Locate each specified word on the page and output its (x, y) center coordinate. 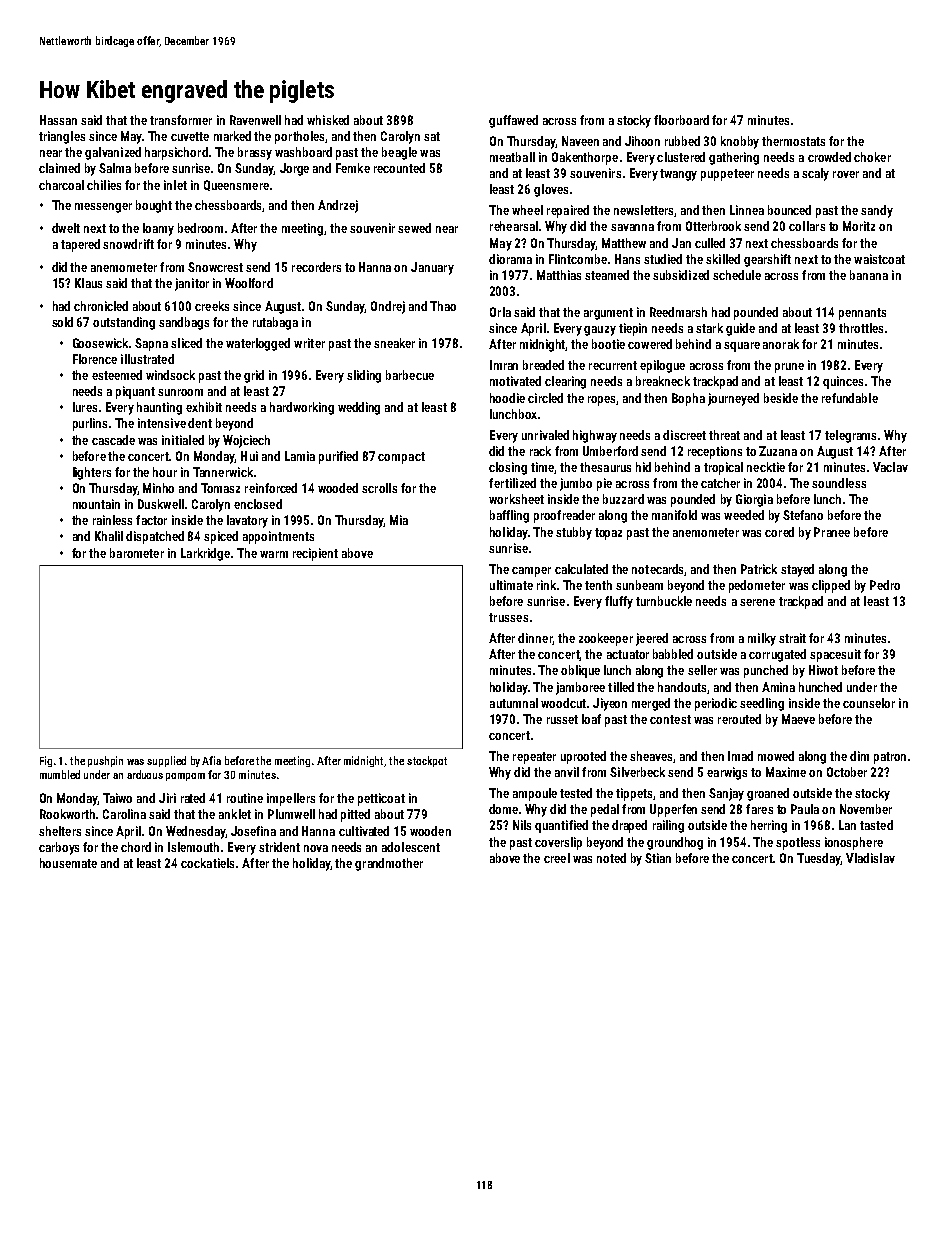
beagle (399, 153)
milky (762, 639)
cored (779, 532)
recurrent (613, 365)
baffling (509, 516)
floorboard (681, 120)
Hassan (58, 120)
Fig (46, 761)
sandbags (184, 323)
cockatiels (207, 863)
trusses (508, 617)
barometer (137, 553)
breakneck (663, 381)
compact (401, 458)
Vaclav (890, 467)
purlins (90, 424)
